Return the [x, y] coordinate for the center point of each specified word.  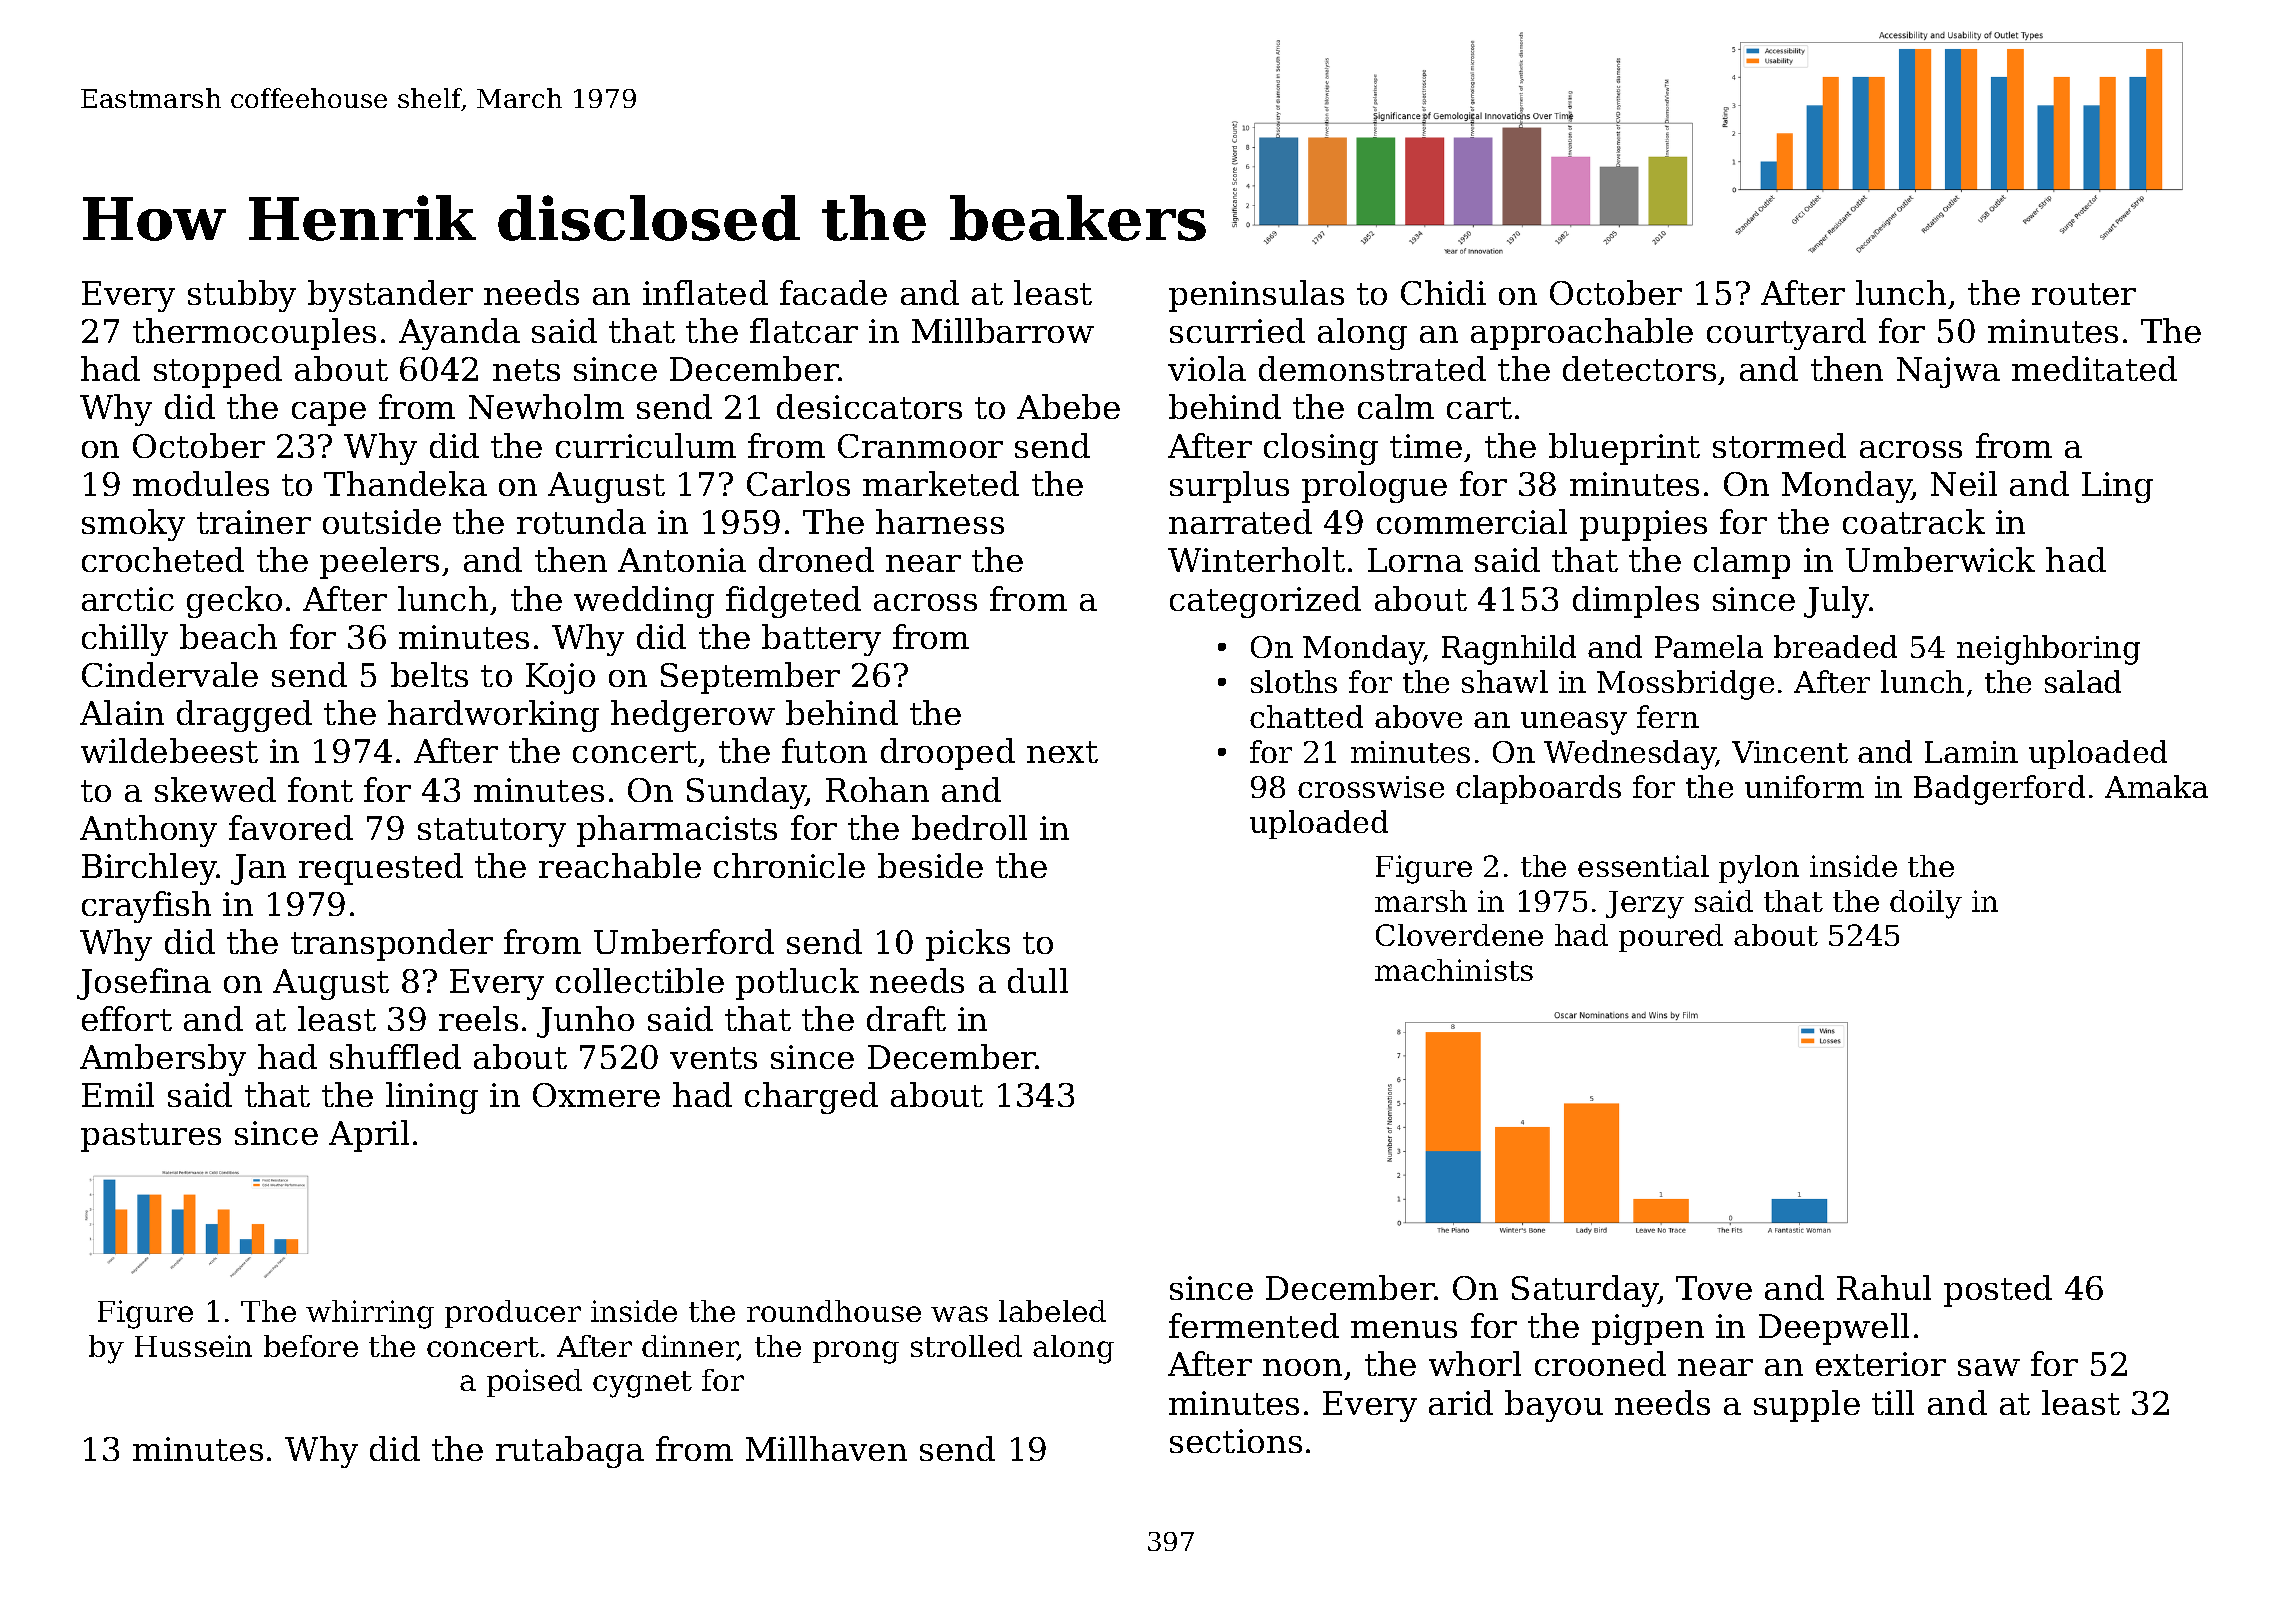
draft [906, 1018]
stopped [218, 372]
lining [432, 1098]
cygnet [642, 1384]
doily [1926, 904]
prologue [1374, 487]
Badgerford [1999, 790]
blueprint [1624, 449]
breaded [1835, 646]
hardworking [493, 716]
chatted [1306, 716]
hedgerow [693, 716]
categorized [1265, 602]
